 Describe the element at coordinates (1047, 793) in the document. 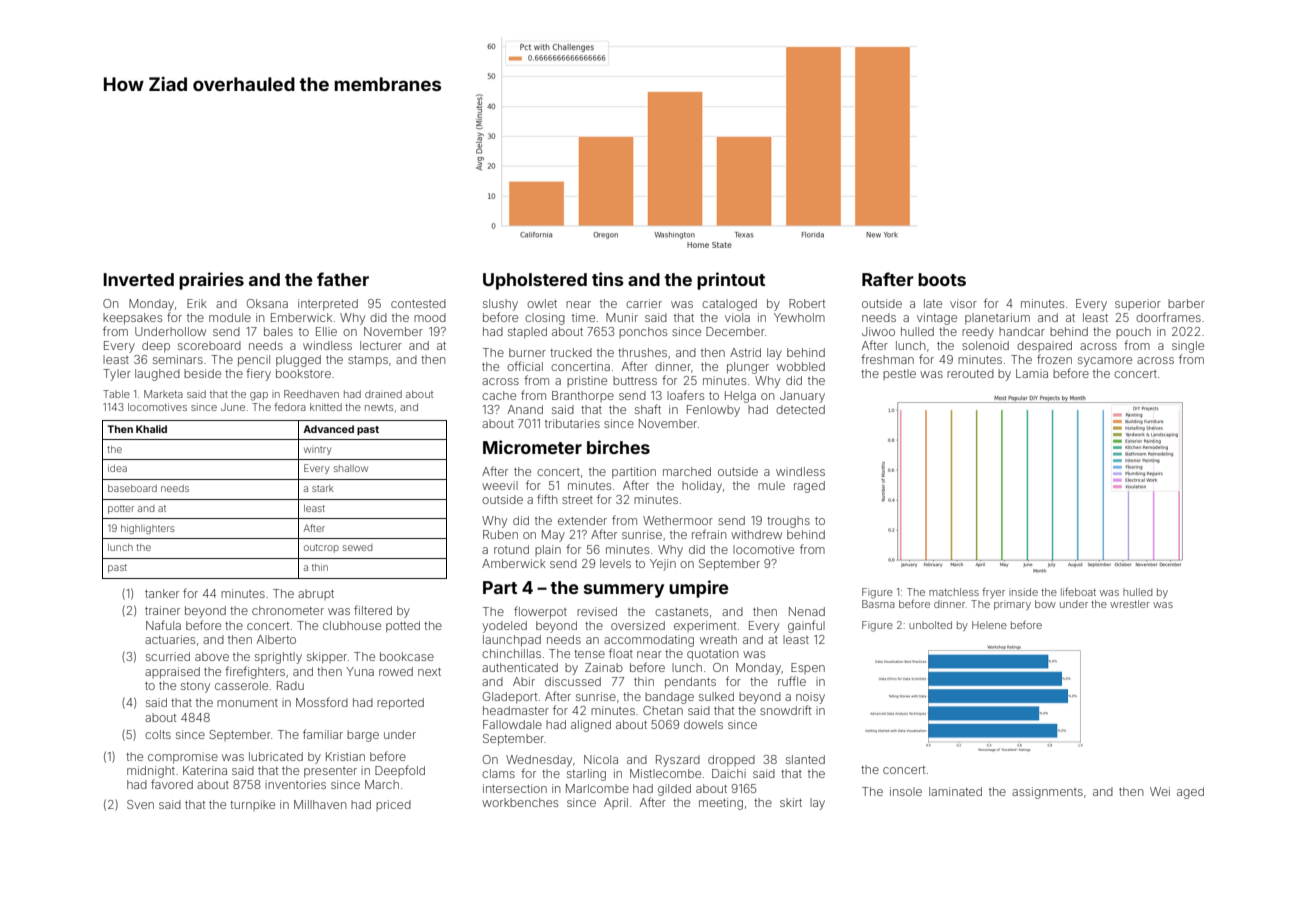

I see `assignments` at that location.
